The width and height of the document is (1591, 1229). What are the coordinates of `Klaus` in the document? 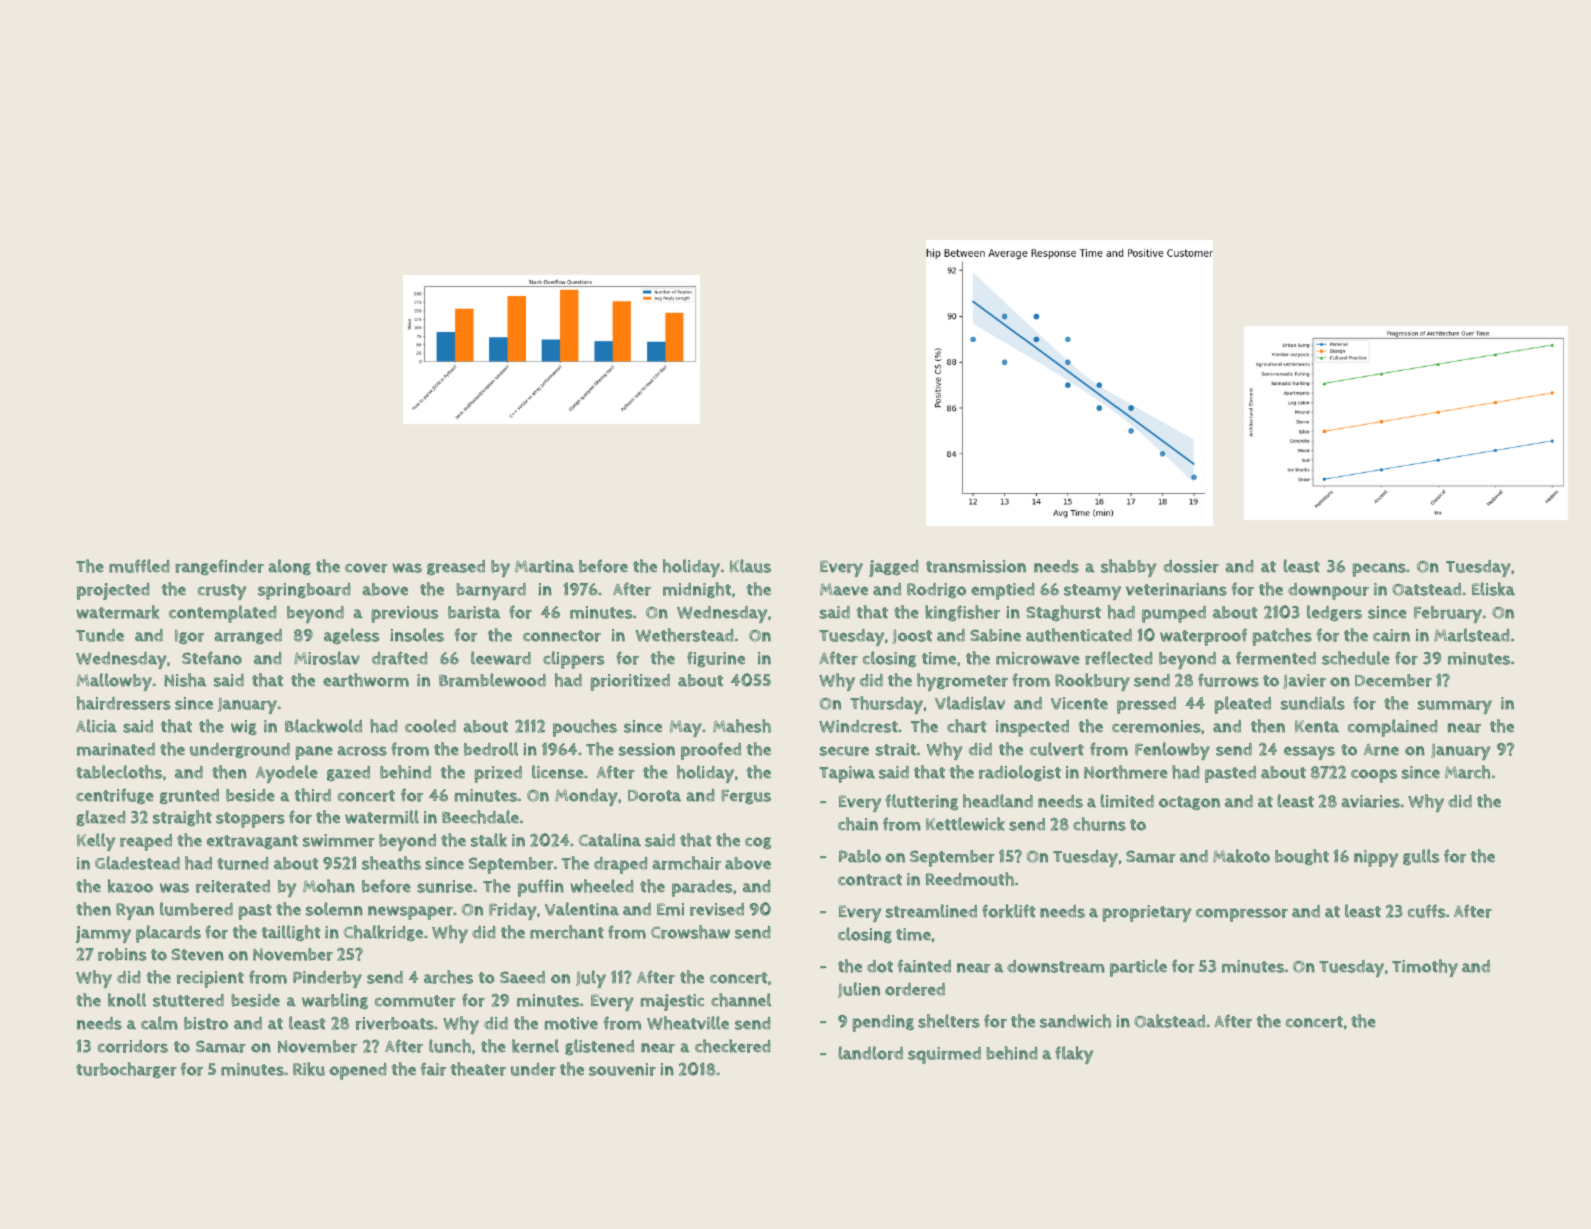 It's located at (750, 566).
